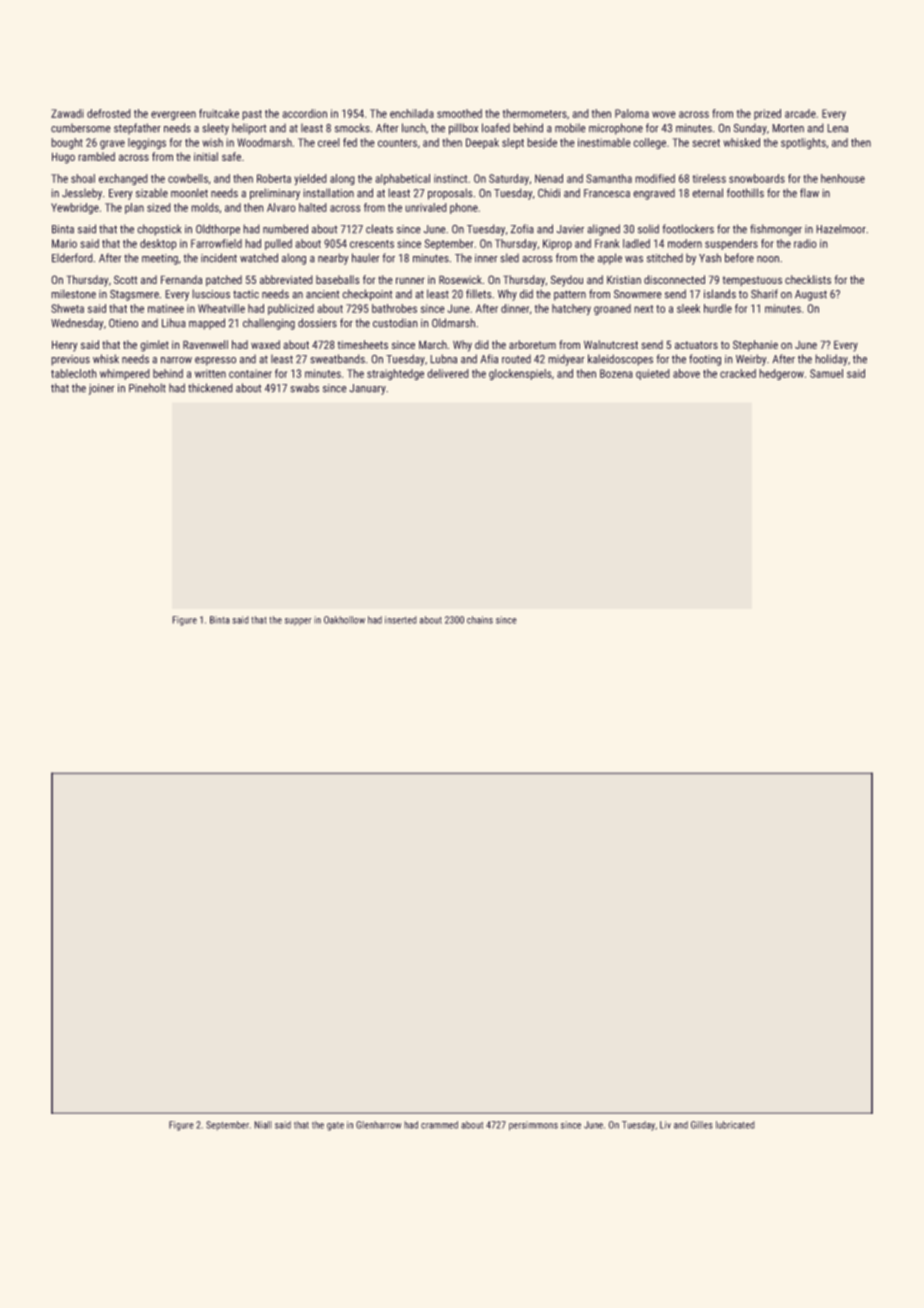 Image resolution: width=924 pixels, height=1308 pixels. I want to click on wove, so click(664, 114).
